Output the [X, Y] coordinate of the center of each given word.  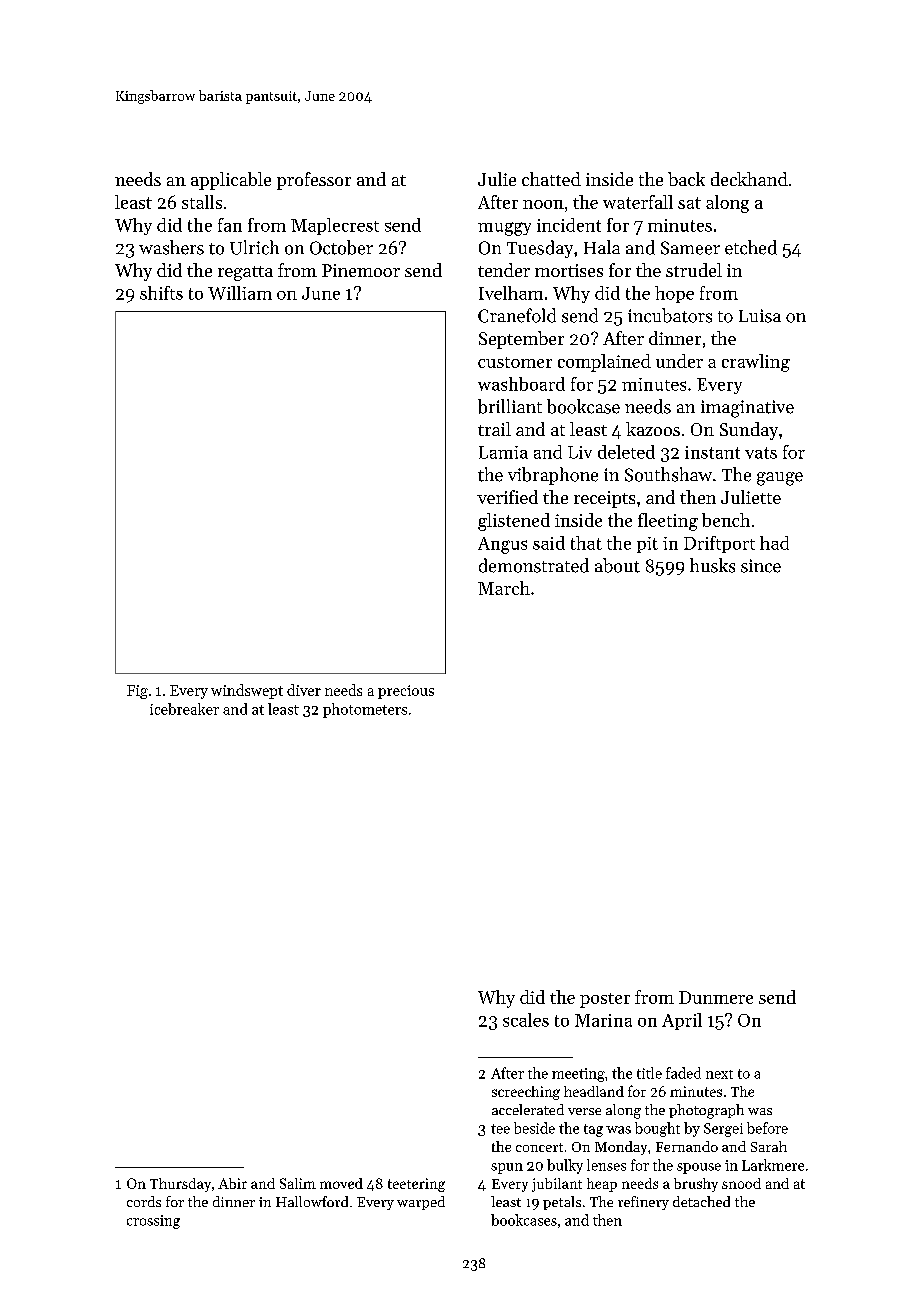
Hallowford [312, 1201]
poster [605, 1000]
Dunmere [716, 997]
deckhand [749, 179]
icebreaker [184, 709]
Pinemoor [361, 270]
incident [569, 225]
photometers [365, 710]
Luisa [760, 316]
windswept [247, 691]
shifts [161, 293]
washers [171, 247]
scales [526, 1020]
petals [562, 1203]
